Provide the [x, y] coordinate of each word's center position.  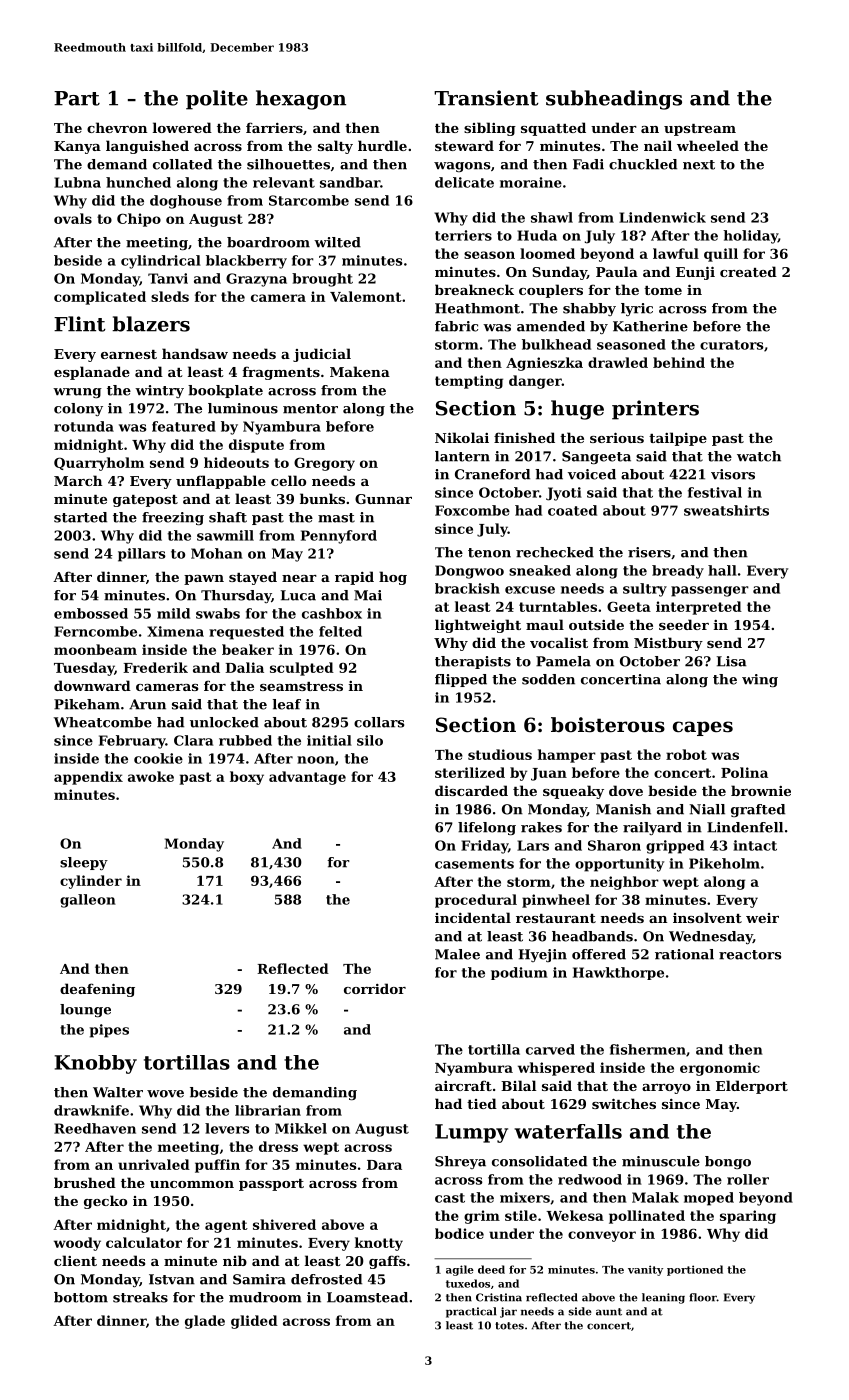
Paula [617, 271]
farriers [274, 127]
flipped [461, 680]
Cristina [499, 1297]
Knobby [96, 1064]
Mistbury [668, 644]
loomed [547, 253]
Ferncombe [95, 631]
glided [254, 1322]
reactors [750, 955]
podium [519, 973]
